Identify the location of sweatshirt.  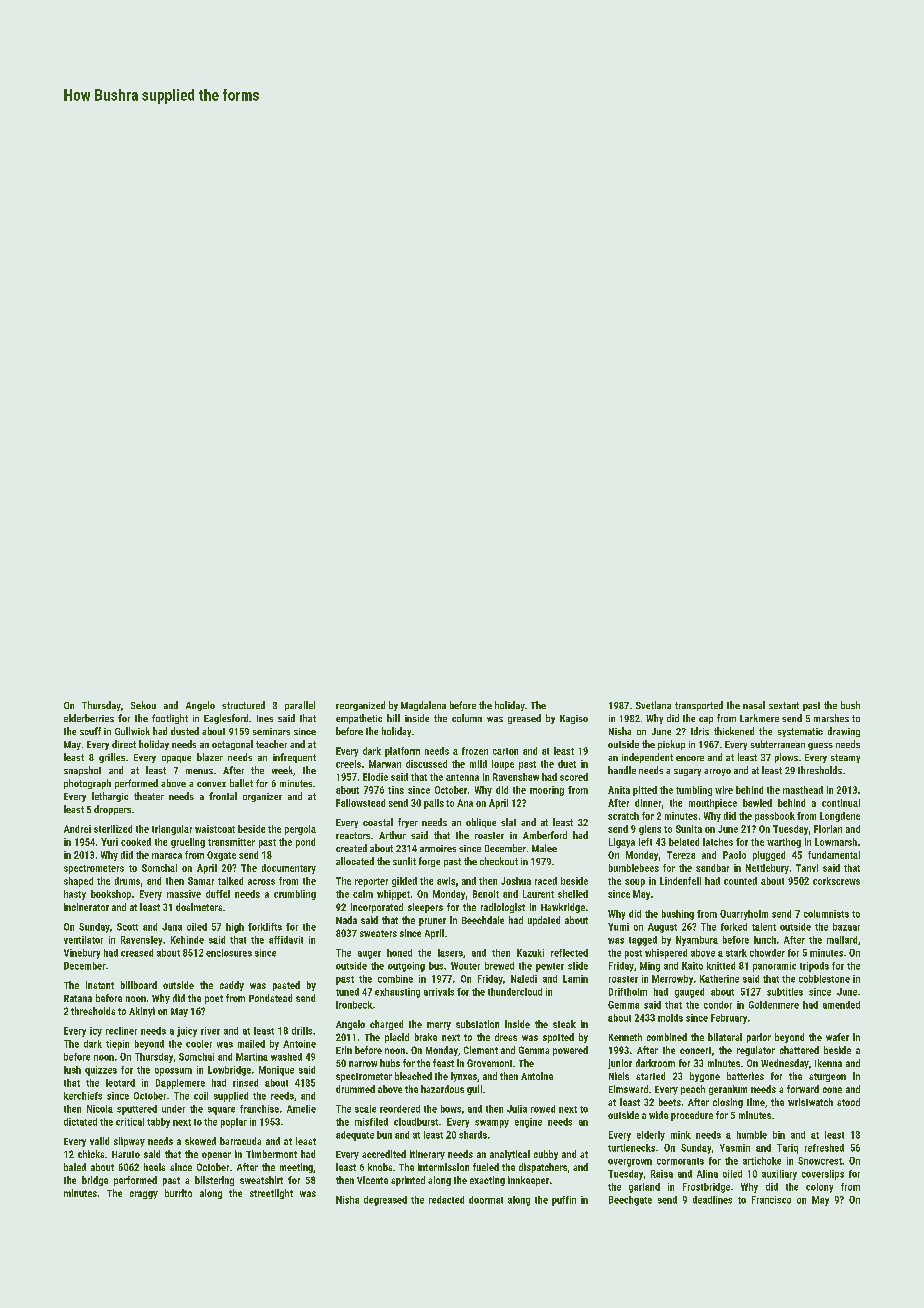
(261, 1180).
